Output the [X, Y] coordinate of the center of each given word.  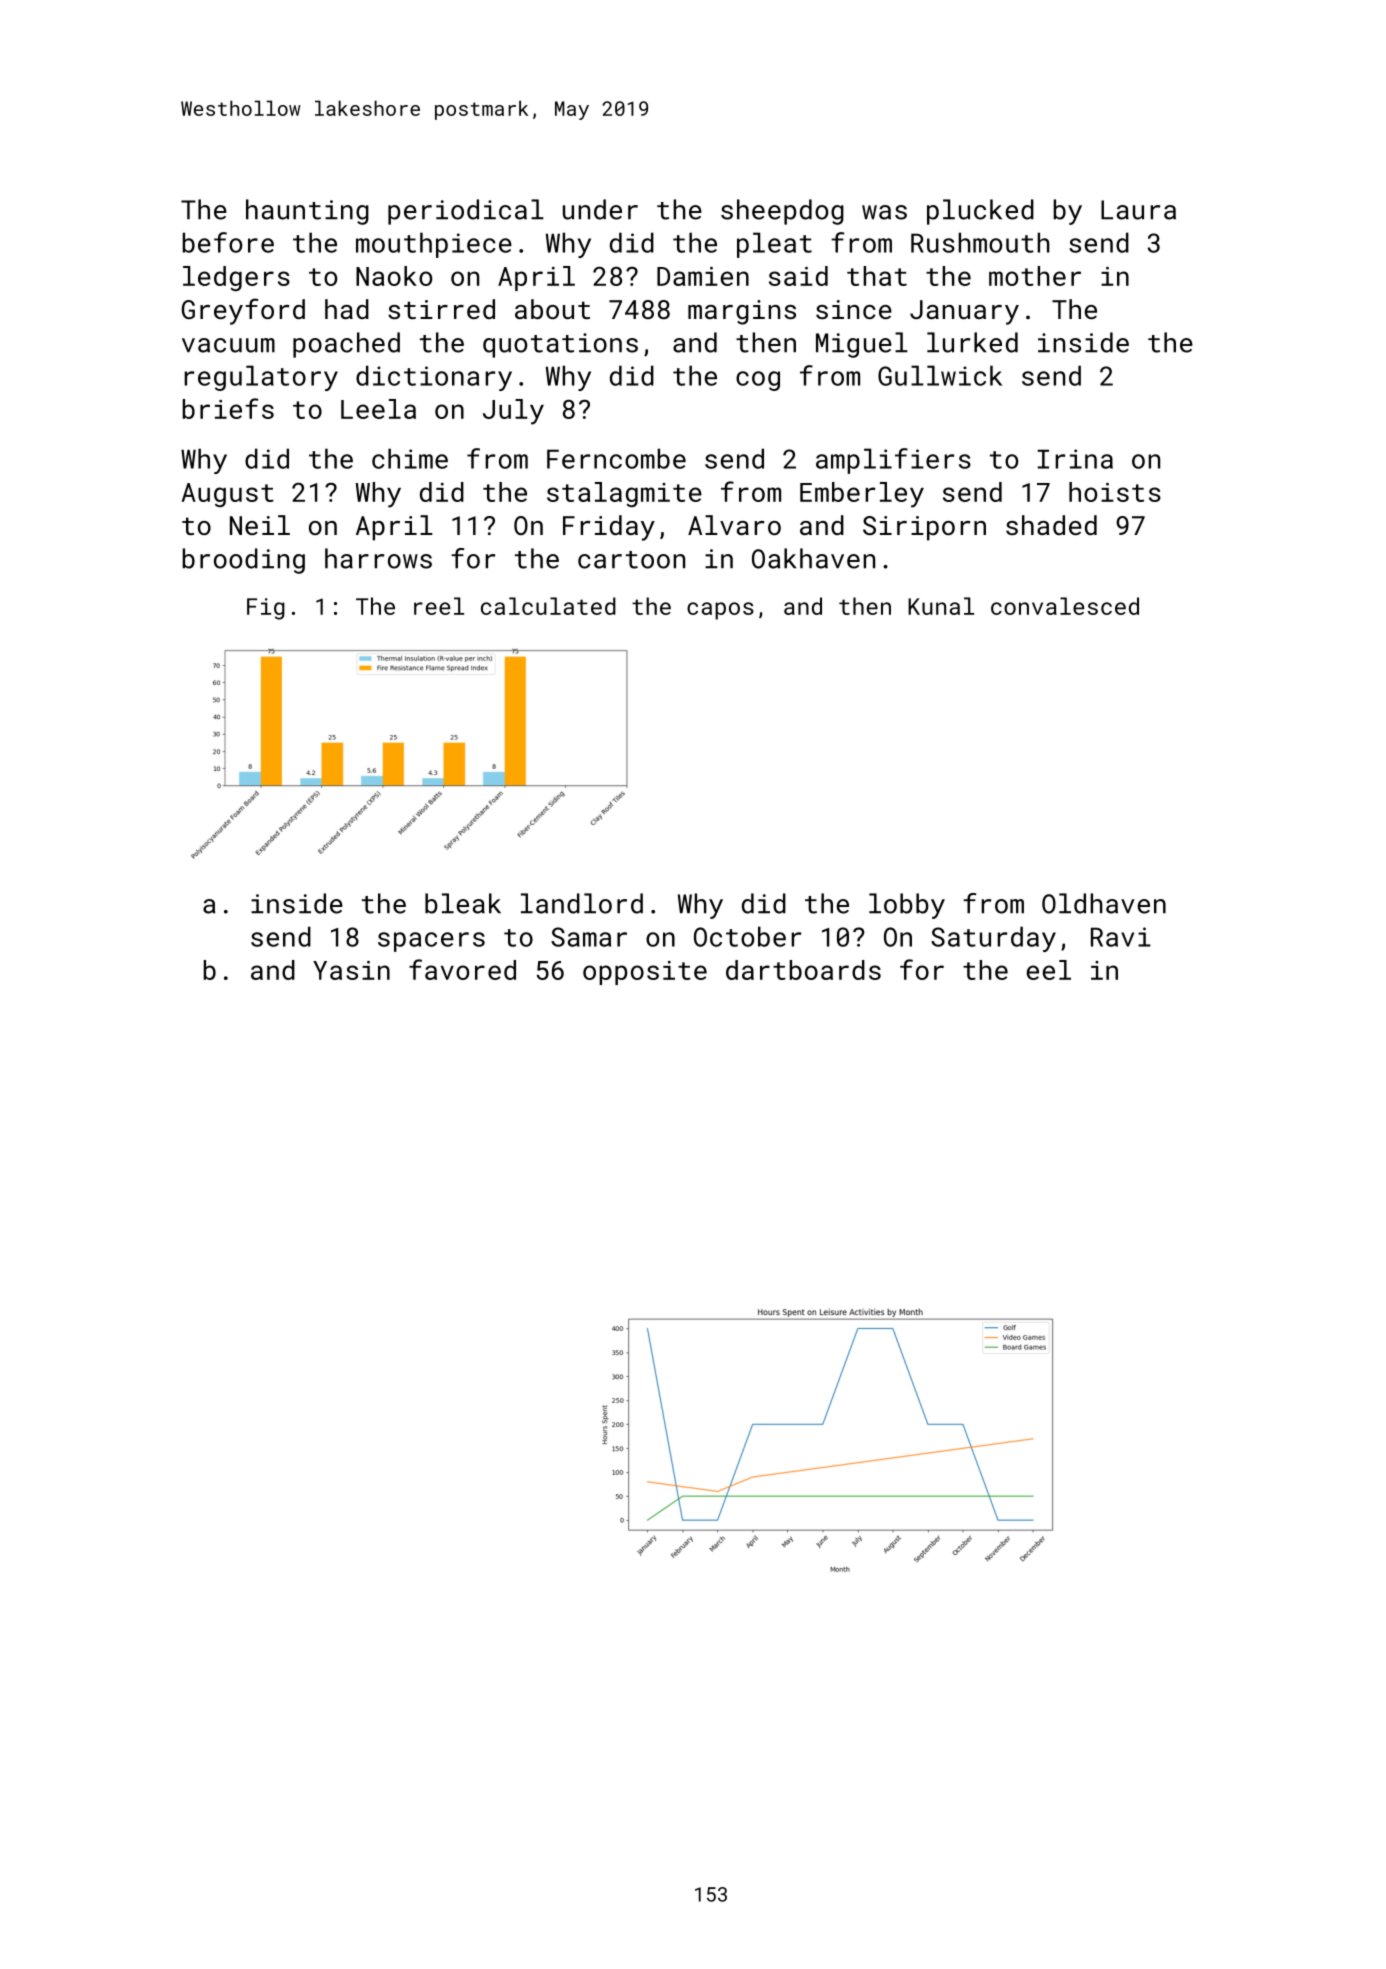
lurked [972, 342]
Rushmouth [980, 242]
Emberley [862, 495]
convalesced [1065, 606]
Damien [703, 276]
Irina [1075, 459]
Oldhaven [1104, 903]
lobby [907, 906]
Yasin [351, 970]
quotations [560, 345]
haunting [307, 212]
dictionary [434, 378]
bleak [463, 903]
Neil [260, 525]
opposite [645, 973]
